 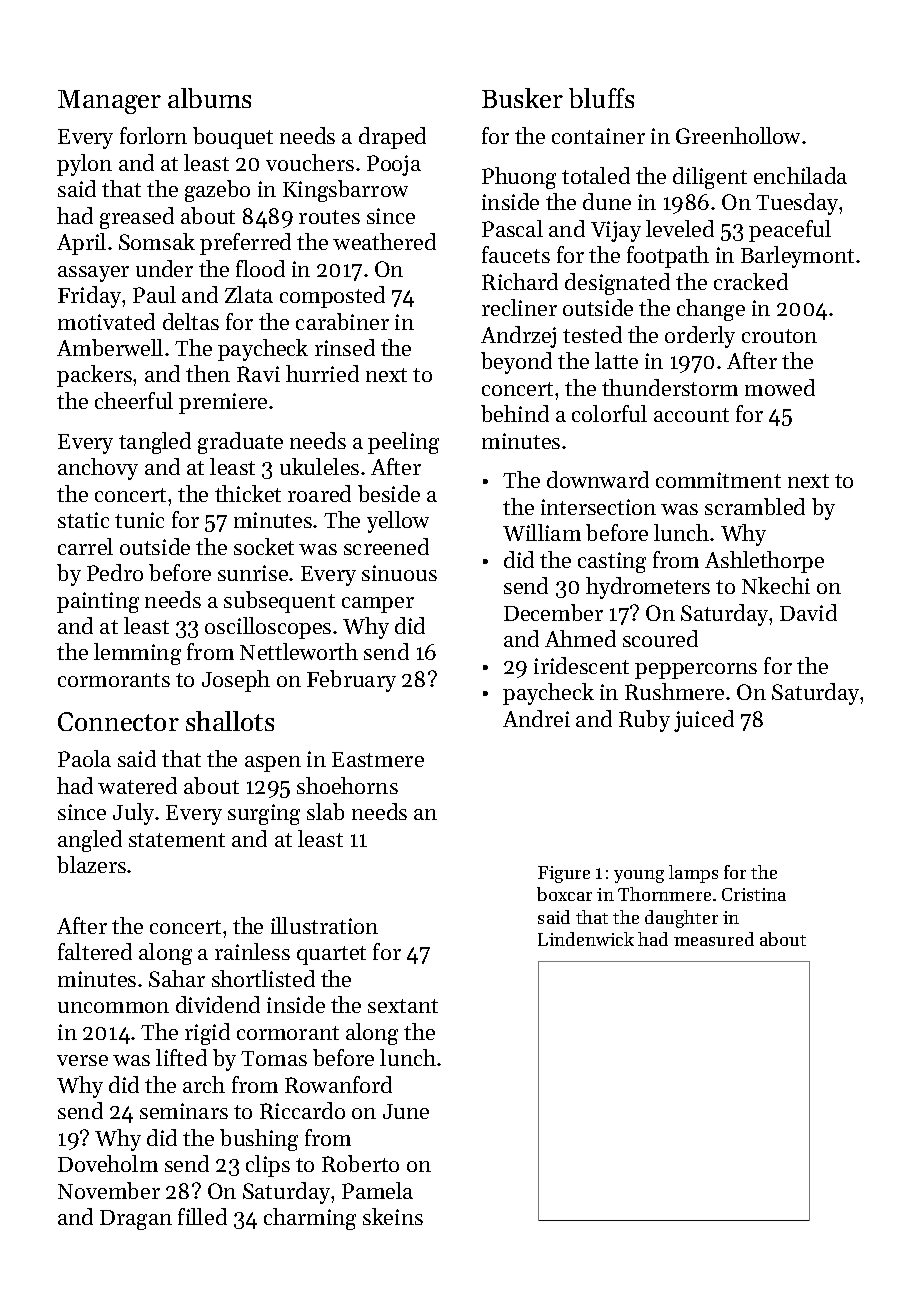 I want to click on Greenhollow, so click(x=738, y=135).
